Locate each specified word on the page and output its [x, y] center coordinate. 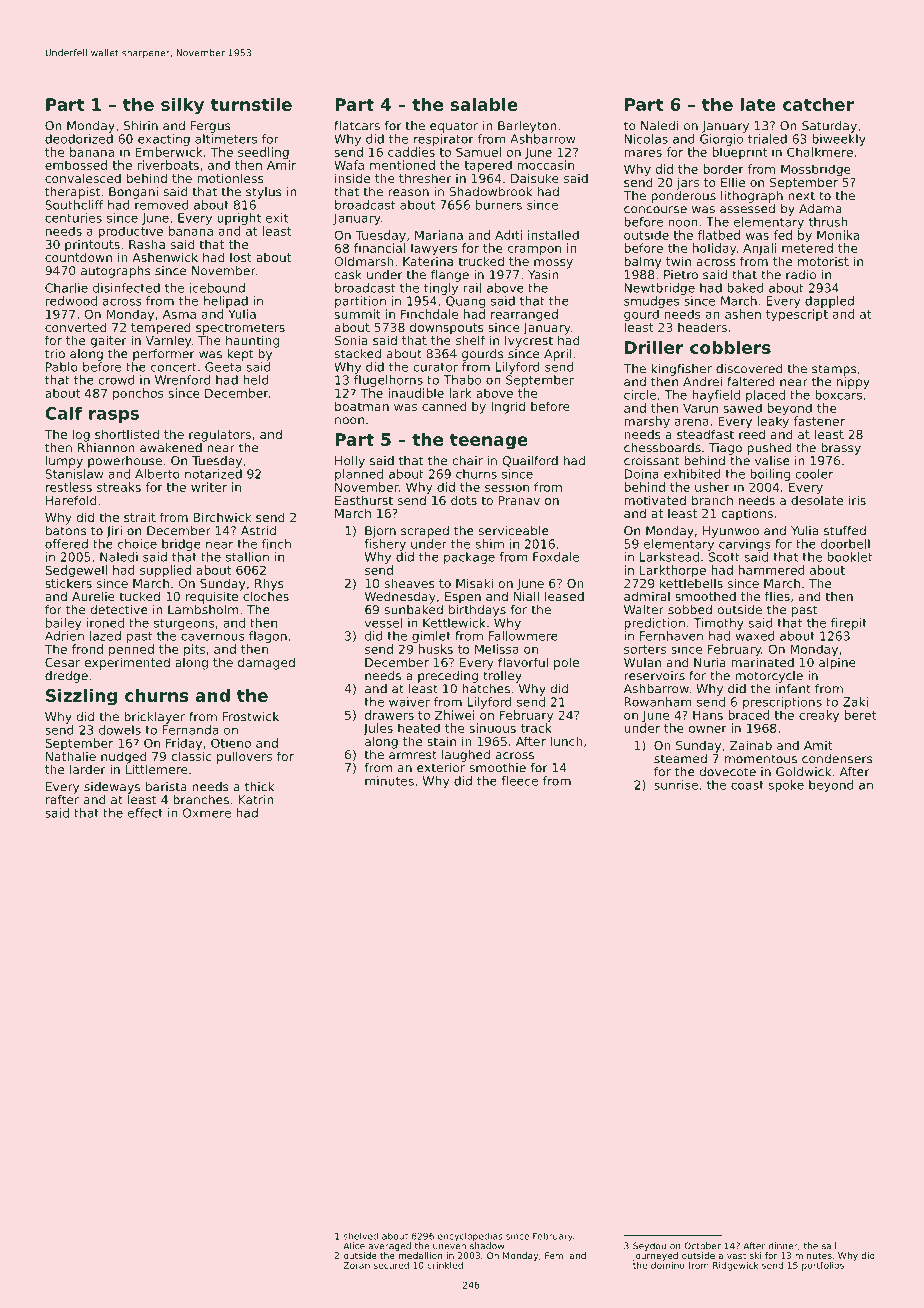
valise [772, 461]
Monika [838, 235]
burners [499, 205]
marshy [647, 422]
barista [166, 787]
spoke [786, 786]
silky [182, 106]
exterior [441, 768]
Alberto [157, 474]
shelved [361, 1236]
